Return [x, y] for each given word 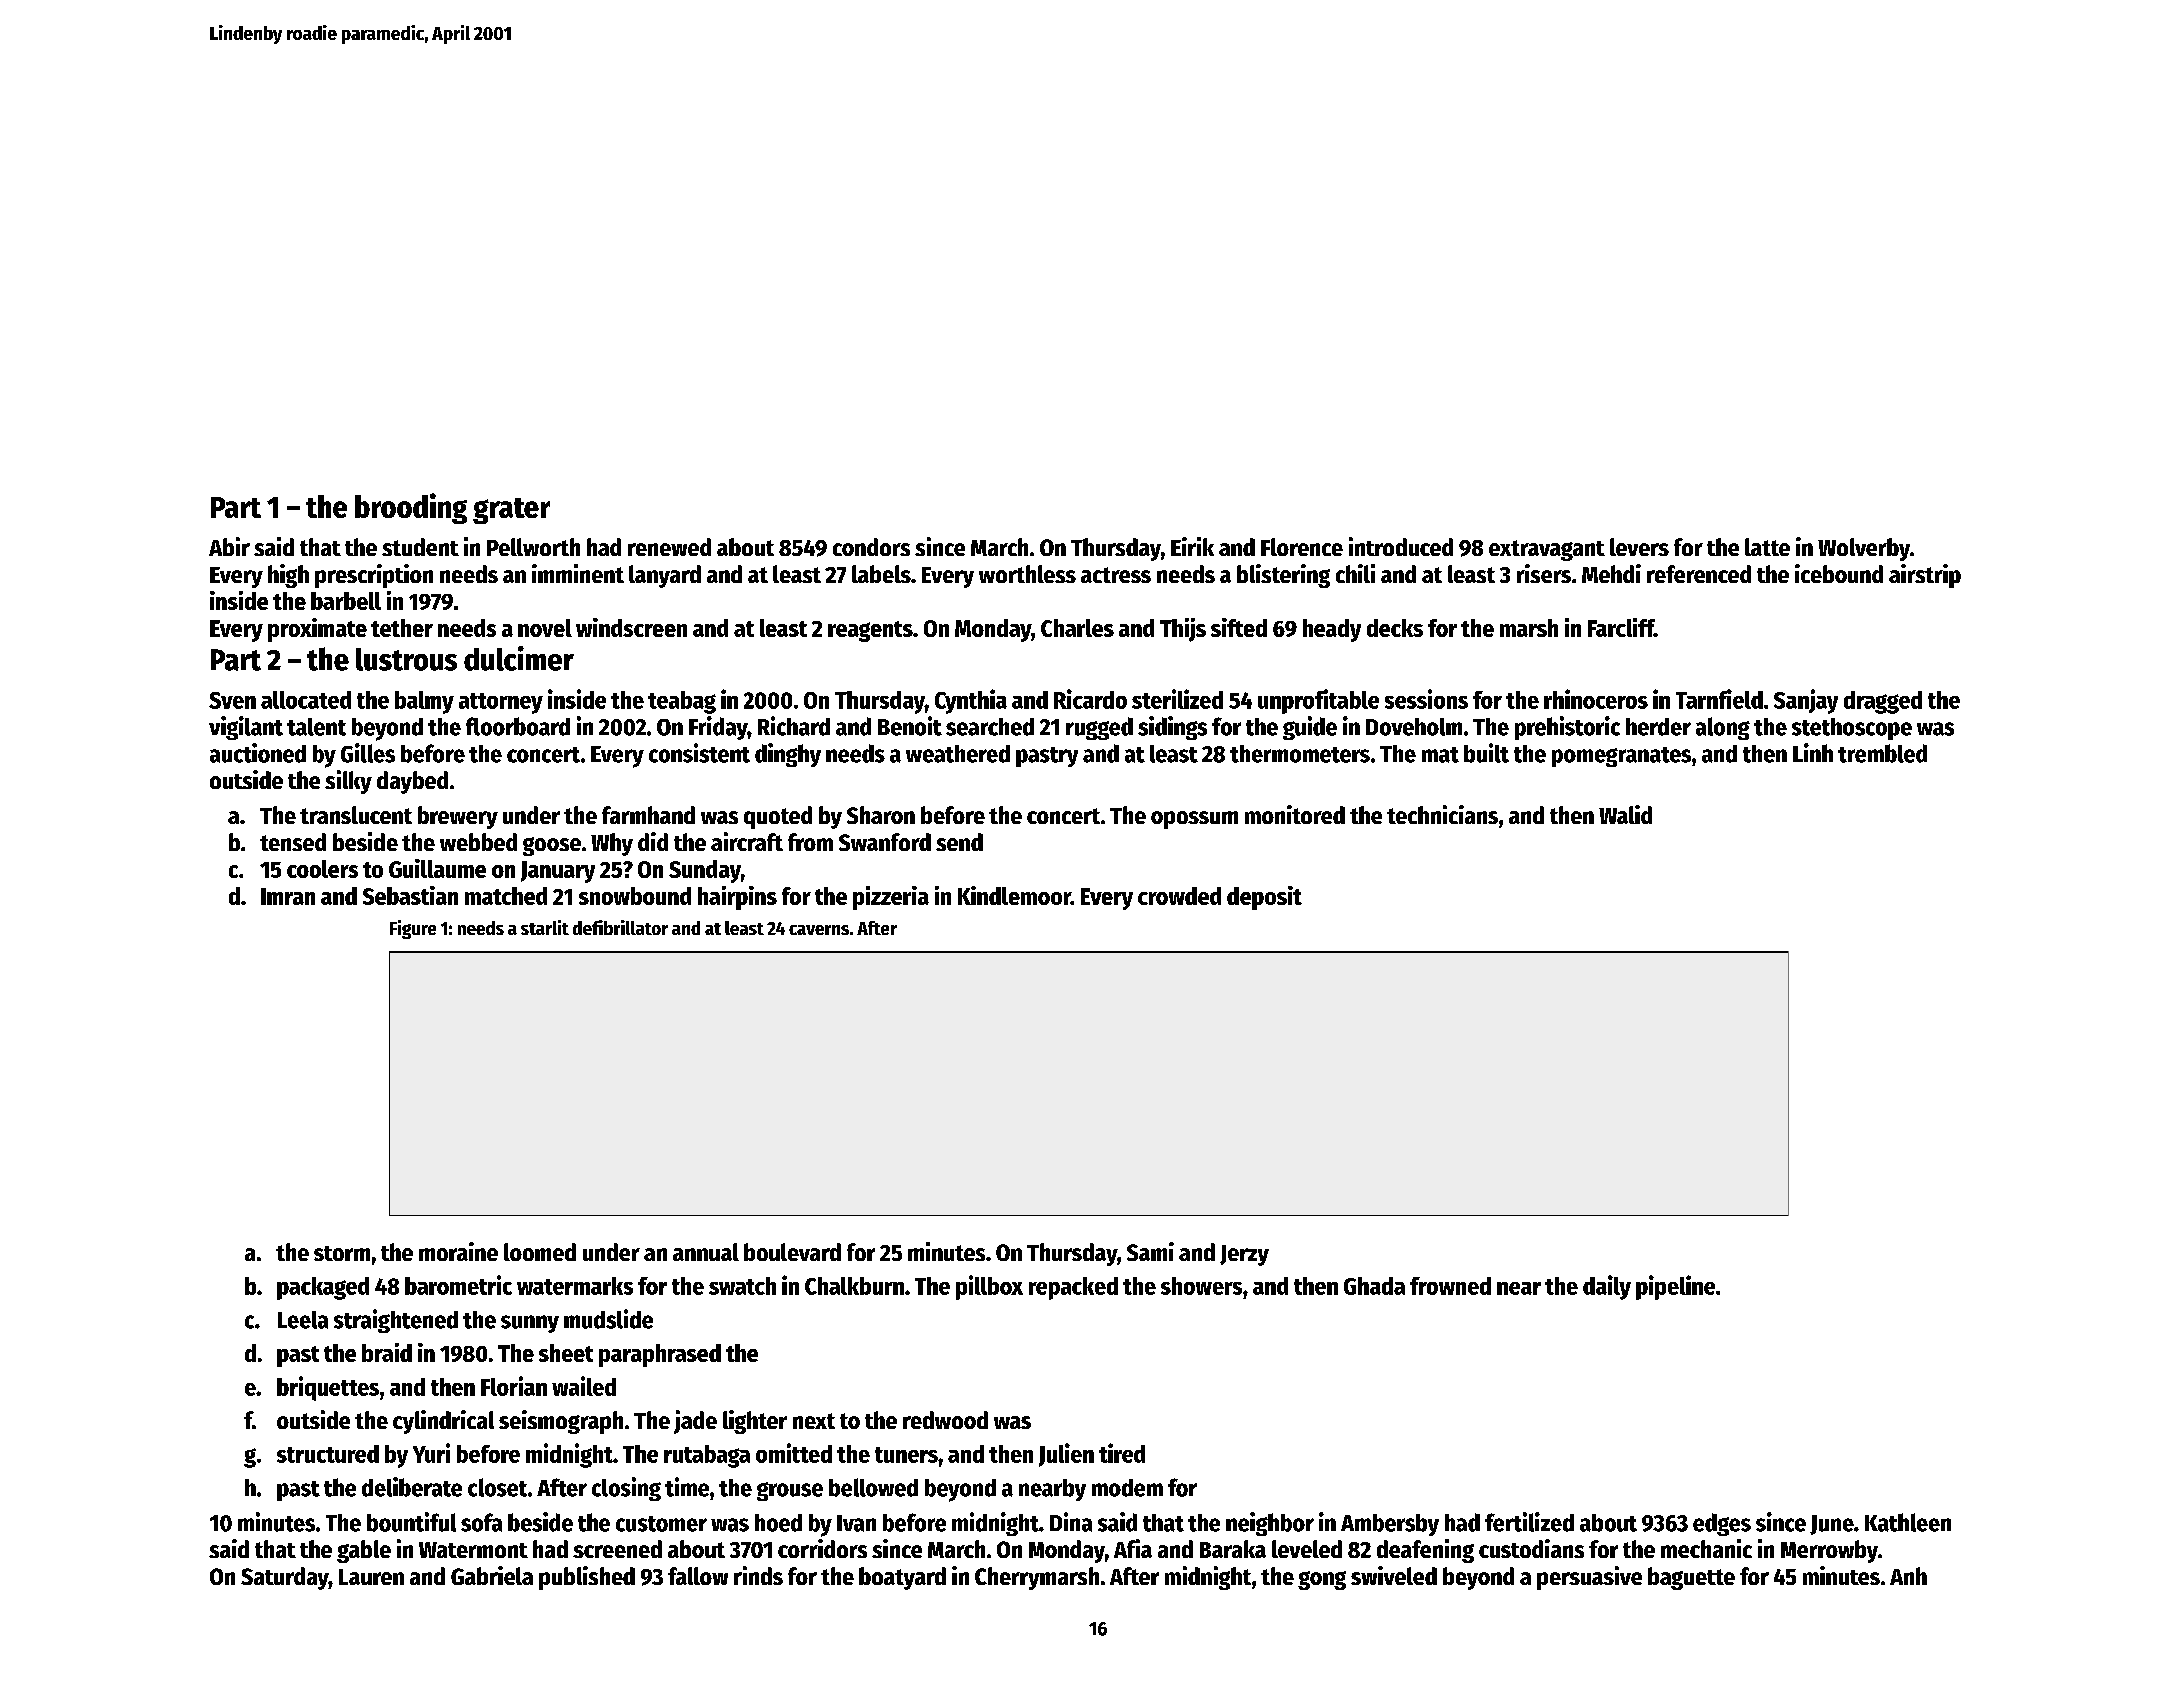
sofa [481, 1522]
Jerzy [1244, 1255]
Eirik [1192, 546]
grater [511, 511]
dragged [1883, 702]
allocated [306, 700]
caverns [819, 930]
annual [706, 1252]
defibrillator [620, 927]
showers [1201, 1286]
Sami [1150, 1251]
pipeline [1675, 1287]
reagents [870, 631]
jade [695, 1422]
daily [1607, 1287]
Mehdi [1611, 573]
